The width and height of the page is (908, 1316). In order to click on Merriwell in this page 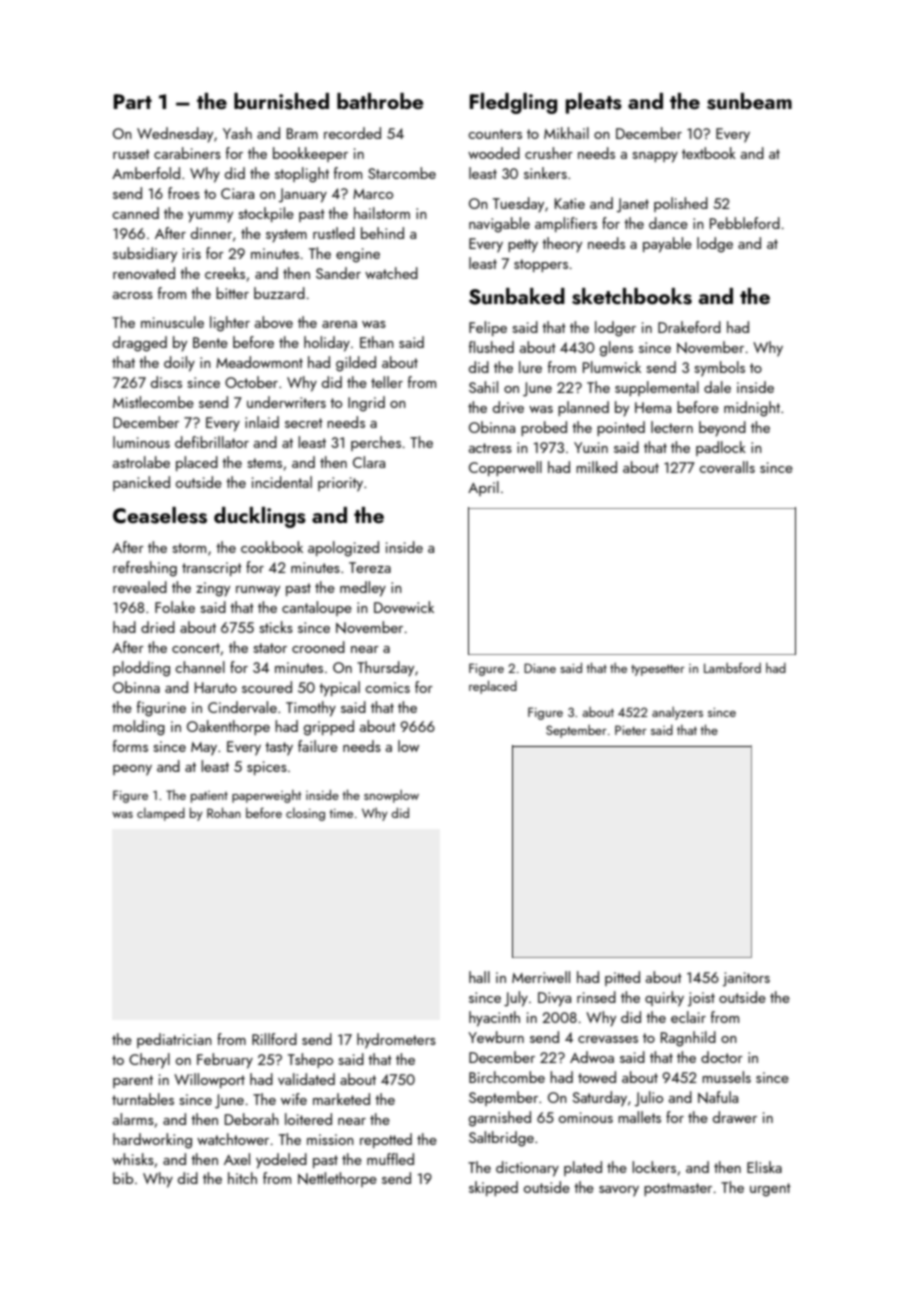, I will do `click(541, 977)`.
